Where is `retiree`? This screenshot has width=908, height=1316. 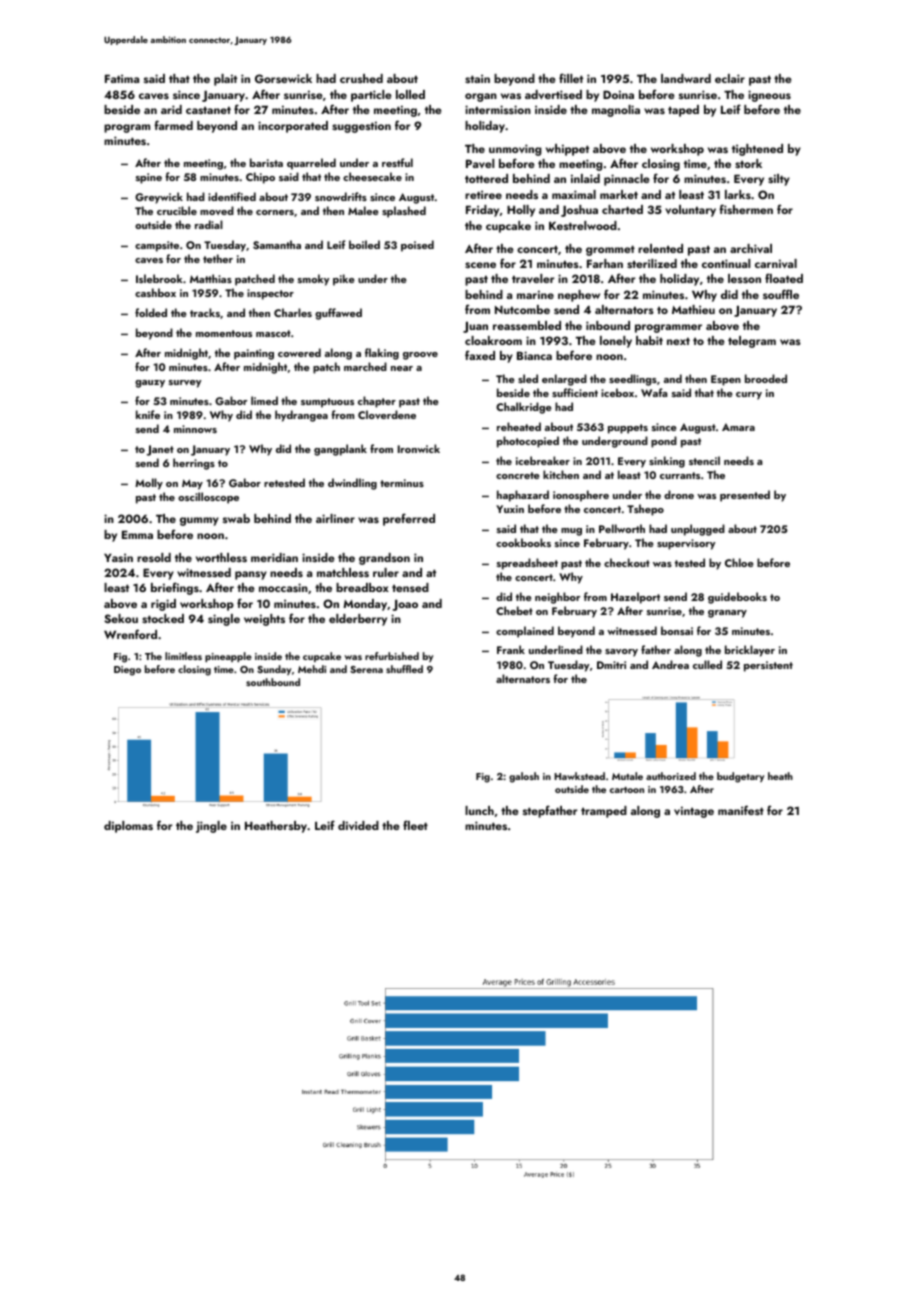 retiree is located at coordinates (483, 194).
